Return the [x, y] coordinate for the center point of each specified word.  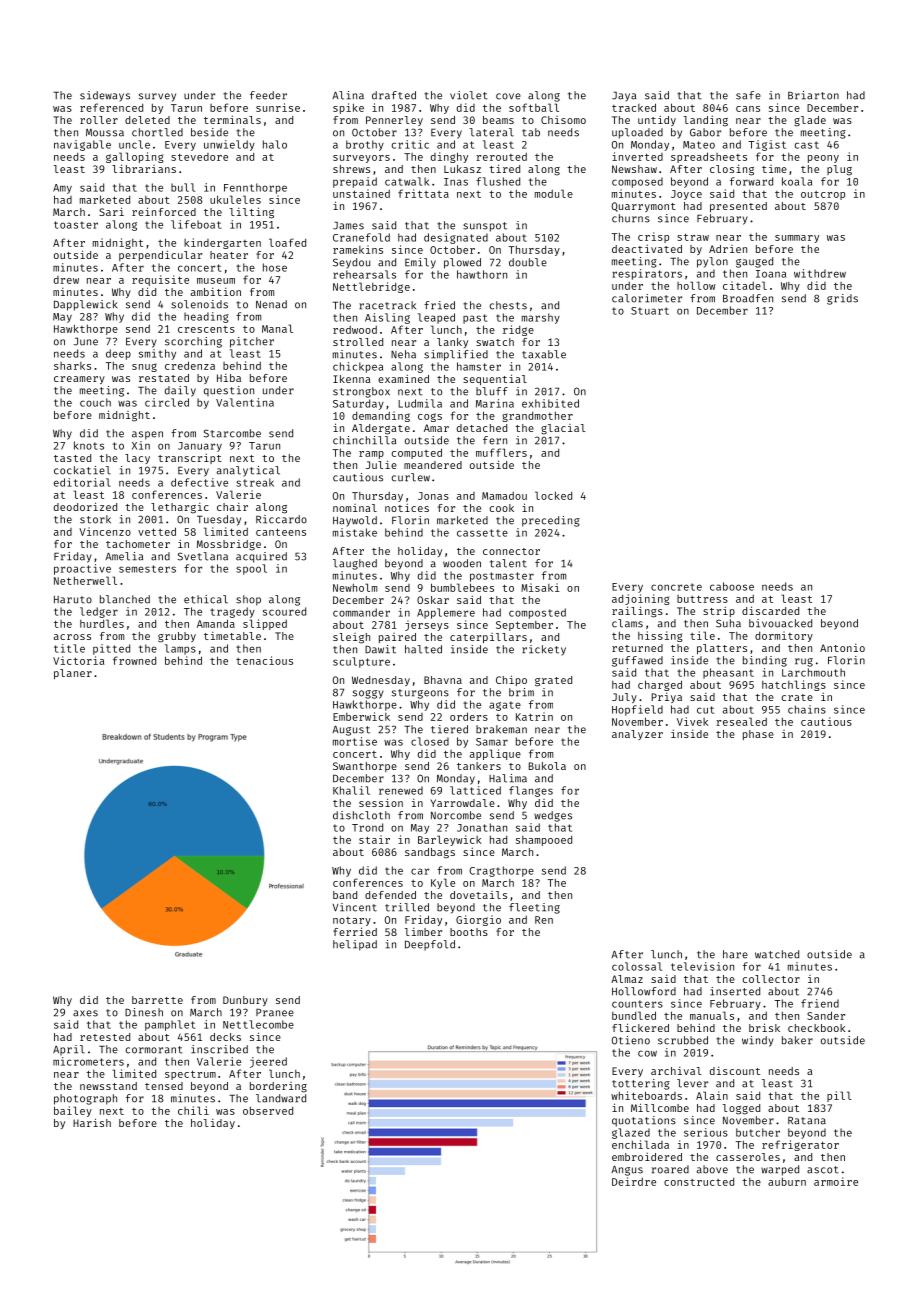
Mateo [699, 145]
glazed [631, 1133]
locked [553, 495]
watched [777, 954]
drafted [394, 95]
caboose [732, 586]
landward [281, 1098]
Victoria [78, 660]
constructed [699, 1181]
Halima [508, 778]
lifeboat [196, 224]
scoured [284, 611]
